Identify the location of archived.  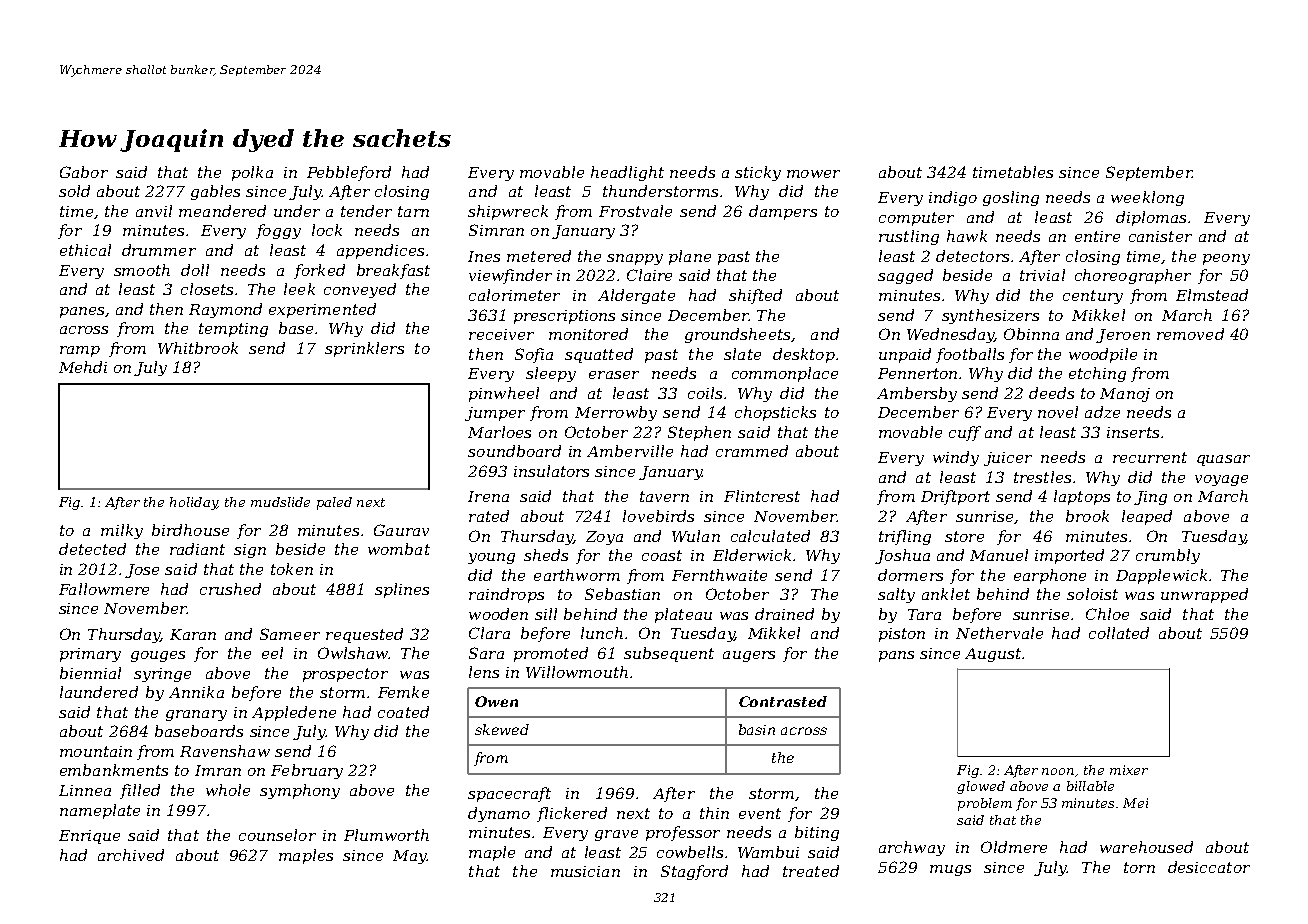
(131, 855).
